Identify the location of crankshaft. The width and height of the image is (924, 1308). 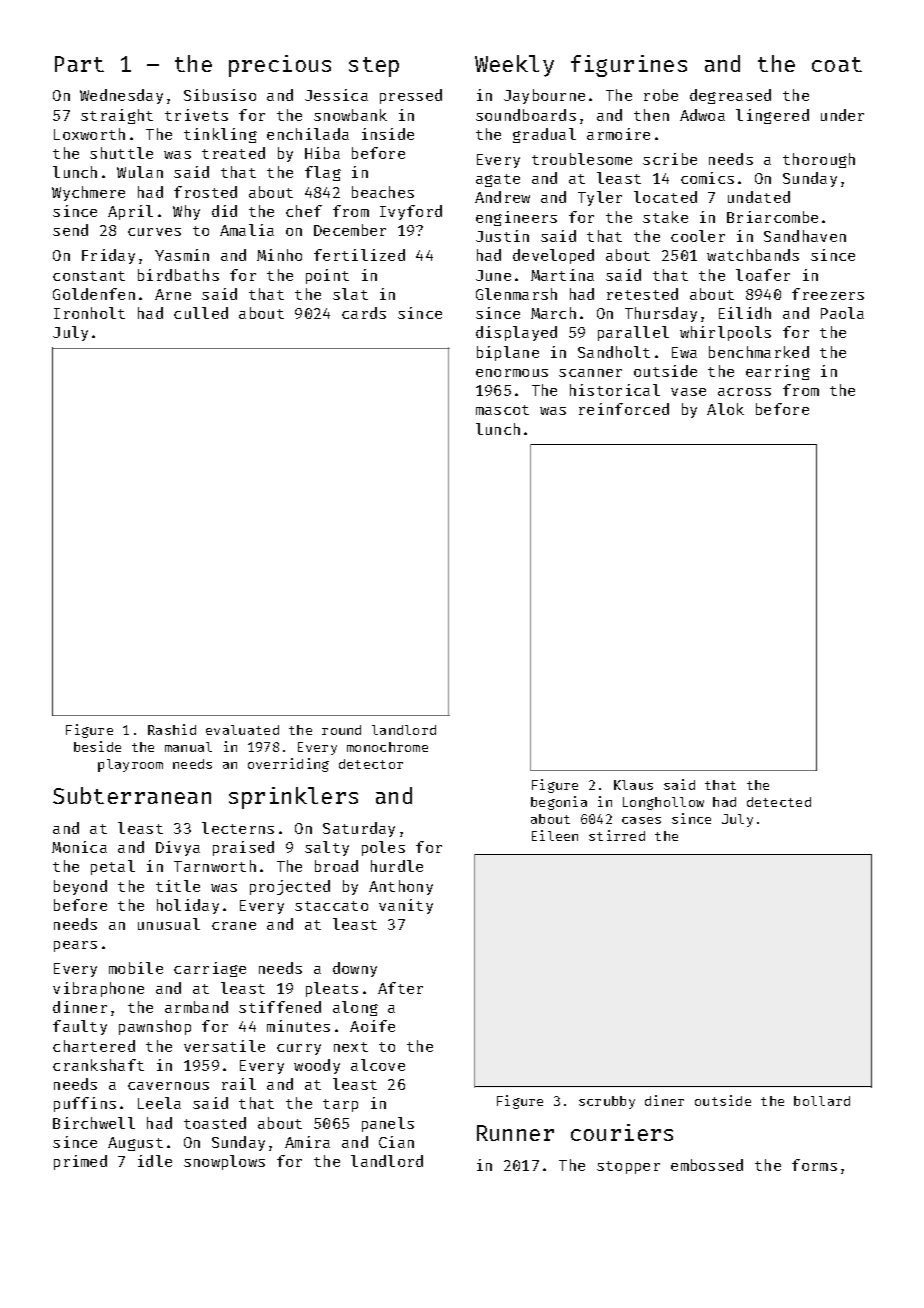
(98, 1065).
